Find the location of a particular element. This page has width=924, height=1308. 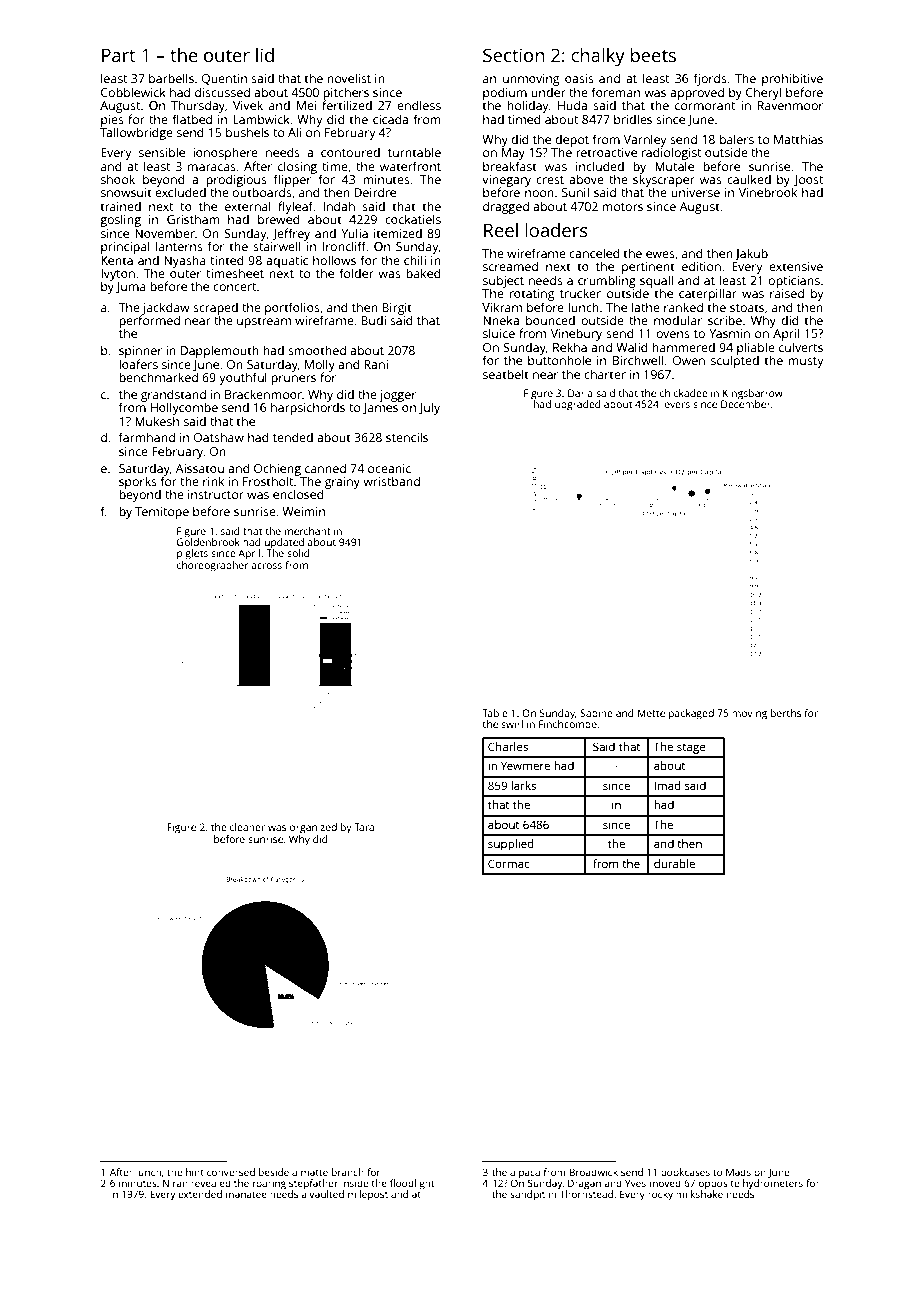

Part is located at coordinates (118, 55).
